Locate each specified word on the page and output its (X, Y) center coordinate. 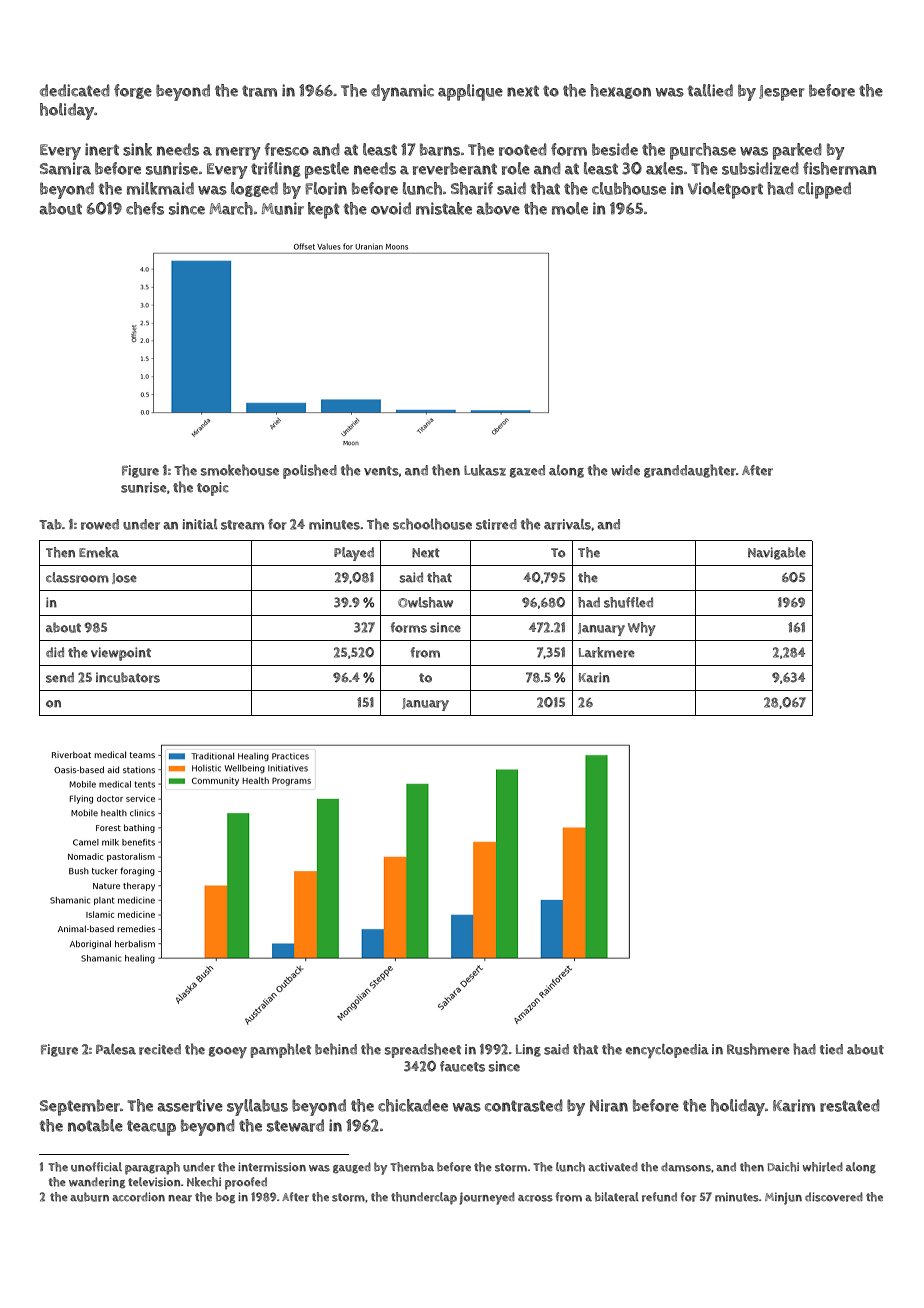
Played (354, 554)
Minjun (783, 1198)
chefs (145, 208)
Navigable (777, 553)
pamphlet (280, 1050)
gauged (352, 1168)
